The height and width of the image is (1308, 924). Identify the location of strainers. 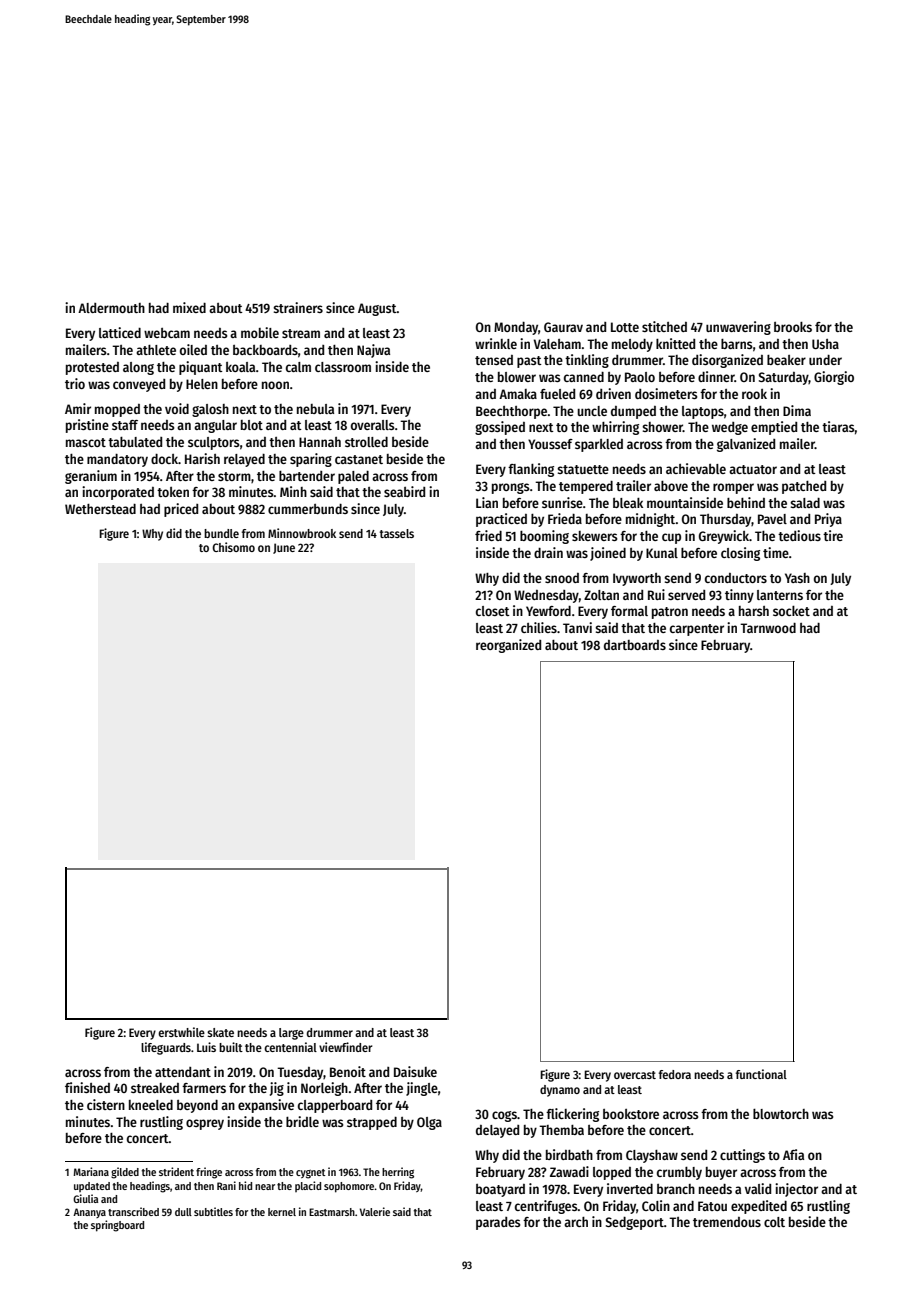
(298, 307).
